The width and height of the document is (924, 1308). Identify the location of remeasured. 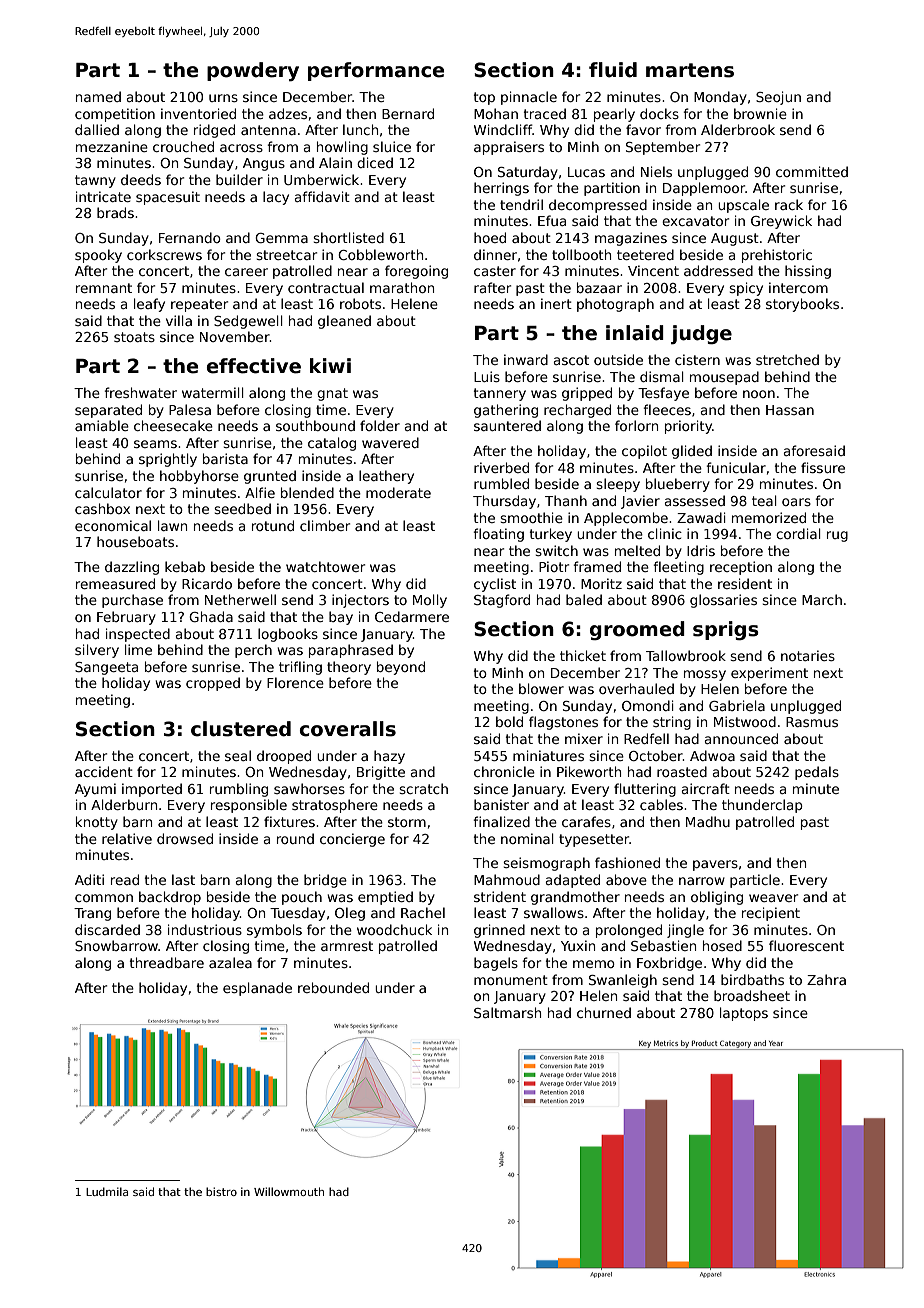
(115, 583).
